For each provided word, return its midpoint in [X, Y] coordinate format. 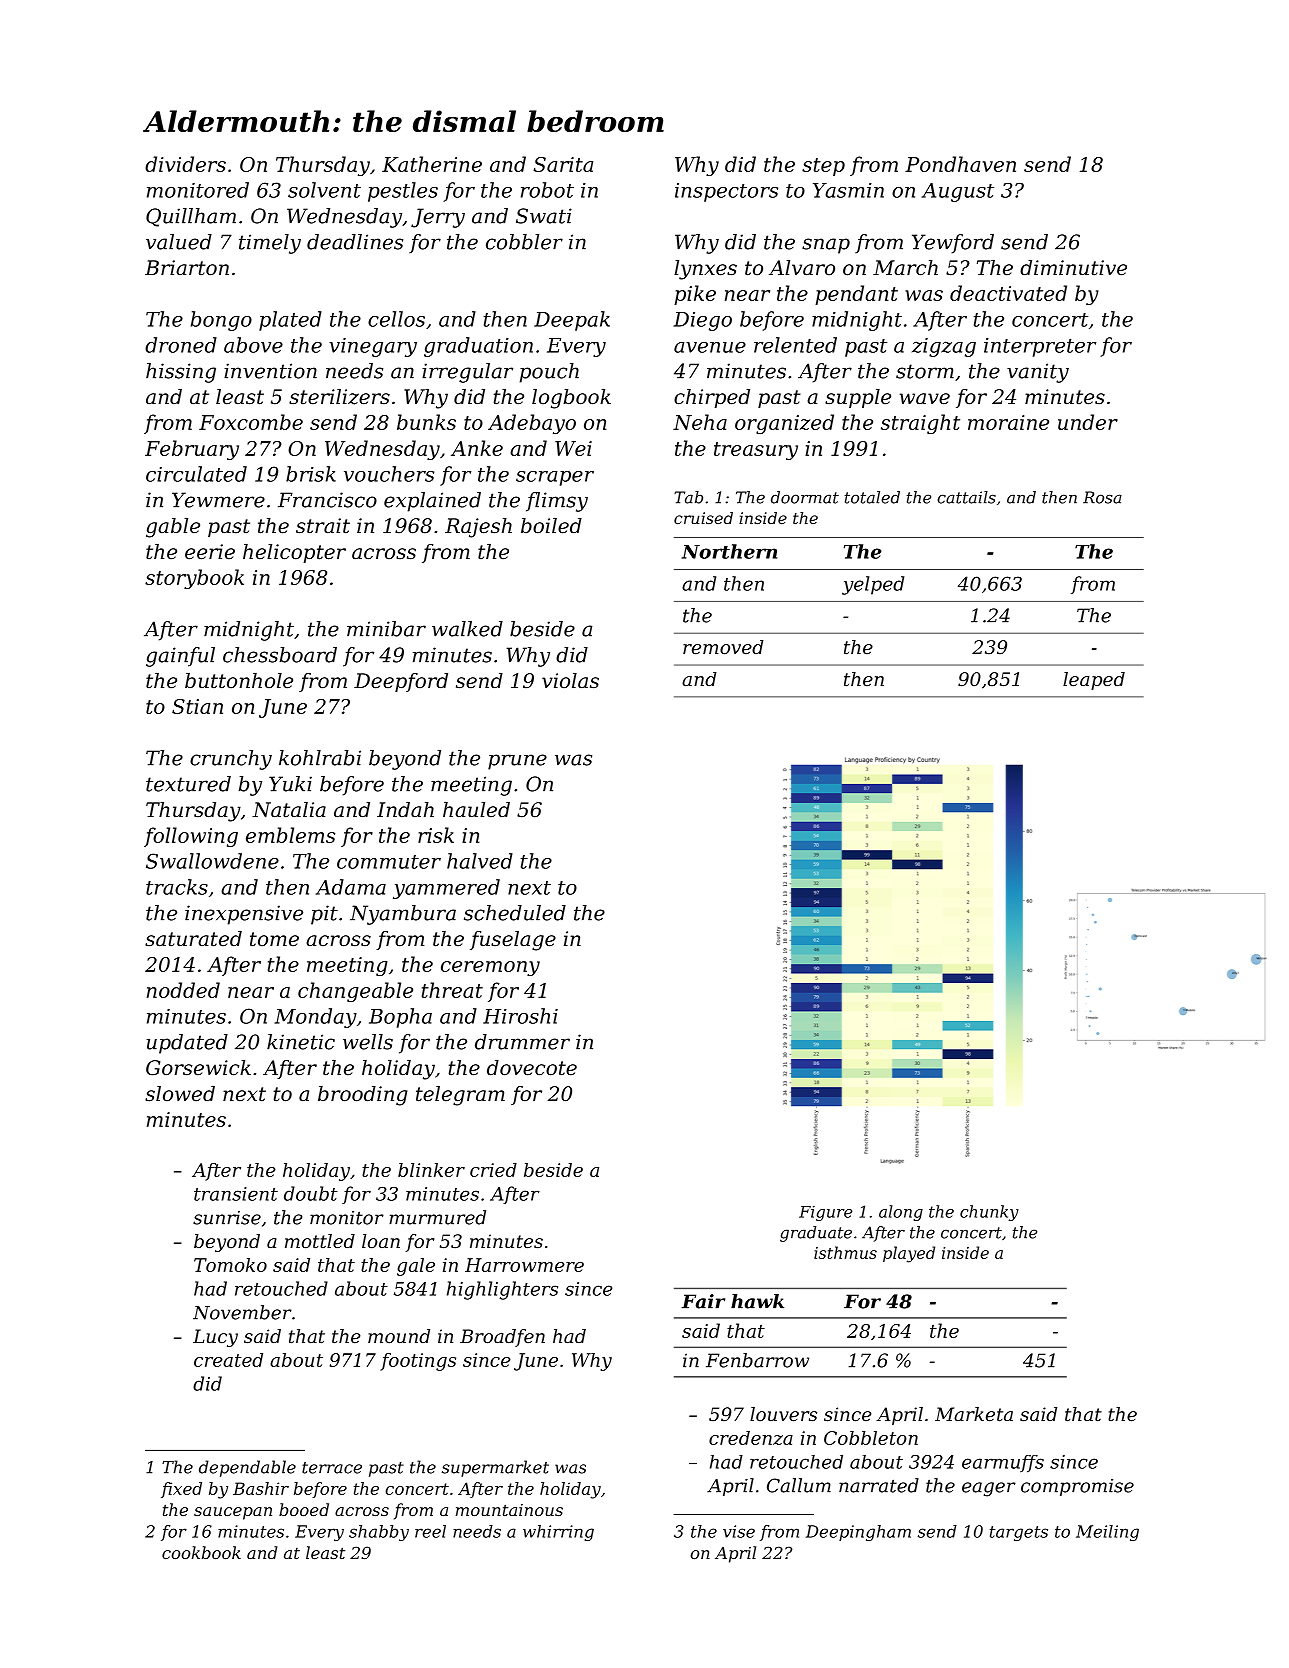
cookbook [201, 1552]
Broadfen [502, 1338]
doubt [311, 1193]
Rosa [1102, 497]
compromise [1077, 1487]
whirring [558, 1533]
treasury [756, 451]
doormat [805, 497]
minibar [386, 629]
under [1088, 422]
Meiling [1107, 1533]
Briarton [187, 268]
